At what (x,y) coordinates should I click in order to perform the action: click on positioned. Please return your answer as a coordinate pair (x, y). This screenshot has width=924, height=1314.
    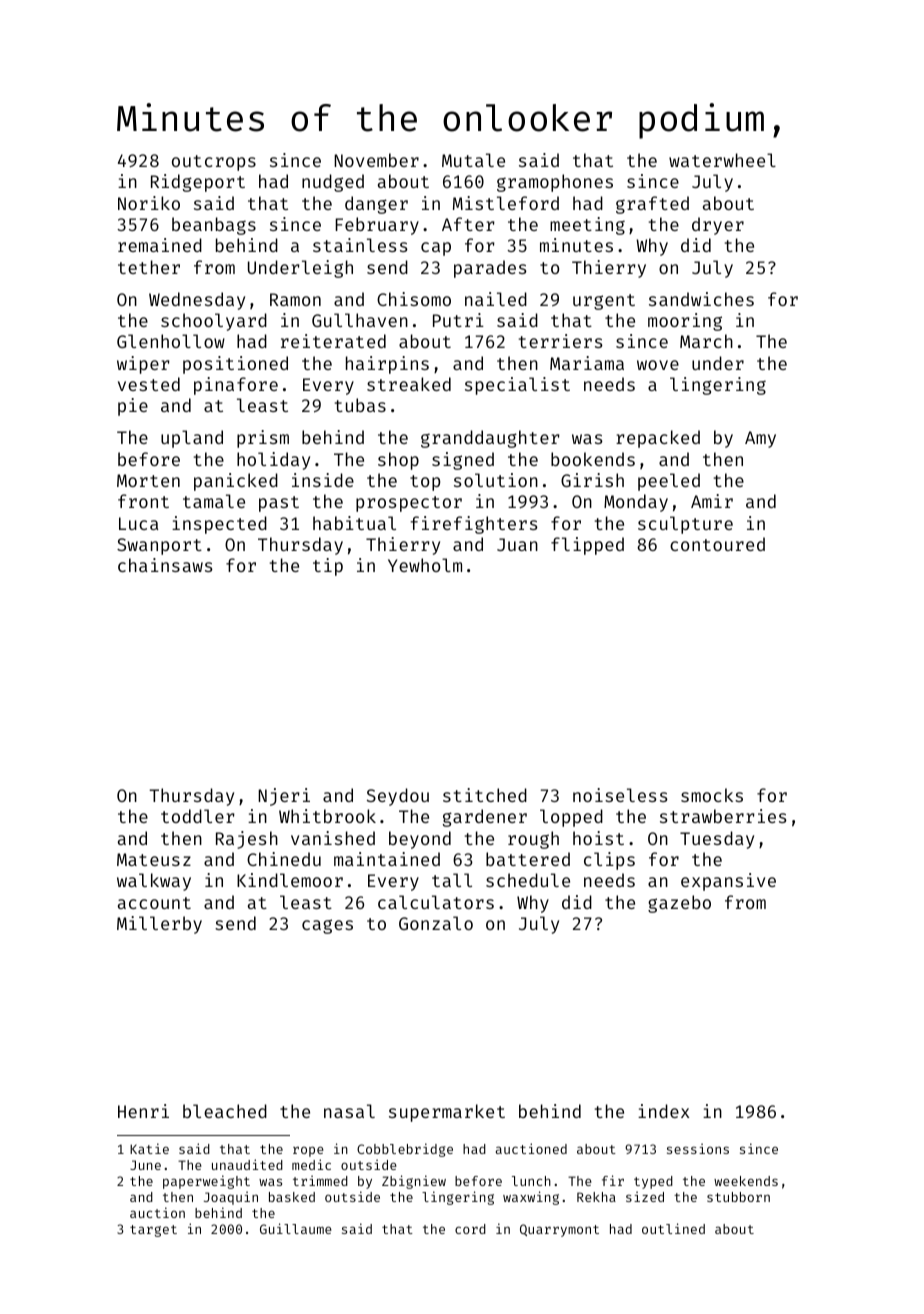
    Looking at the image, I should click on (235, 365).
